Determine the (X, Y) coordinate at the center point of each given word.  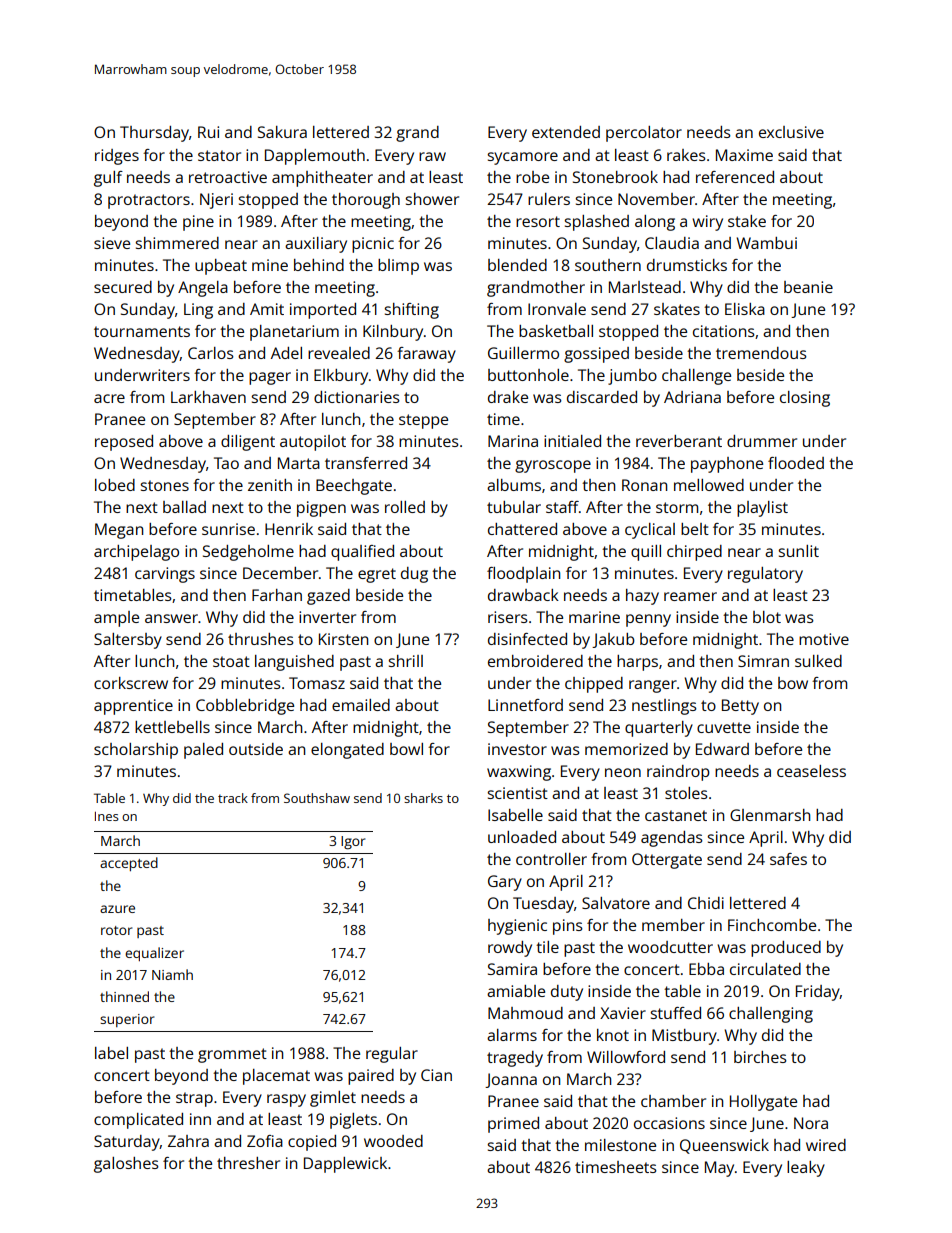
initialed (572, 441)
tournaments (142, 331)
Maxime (744, 155)
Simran (763, 661)
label (111, 1053)
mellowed (709, 485)
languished (294, 663)
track (233, 798)
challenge (696, 377)
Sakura (282, 132)
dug (414, 575)
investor (517, 749)
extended (566, 132)
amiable (516, 991)
